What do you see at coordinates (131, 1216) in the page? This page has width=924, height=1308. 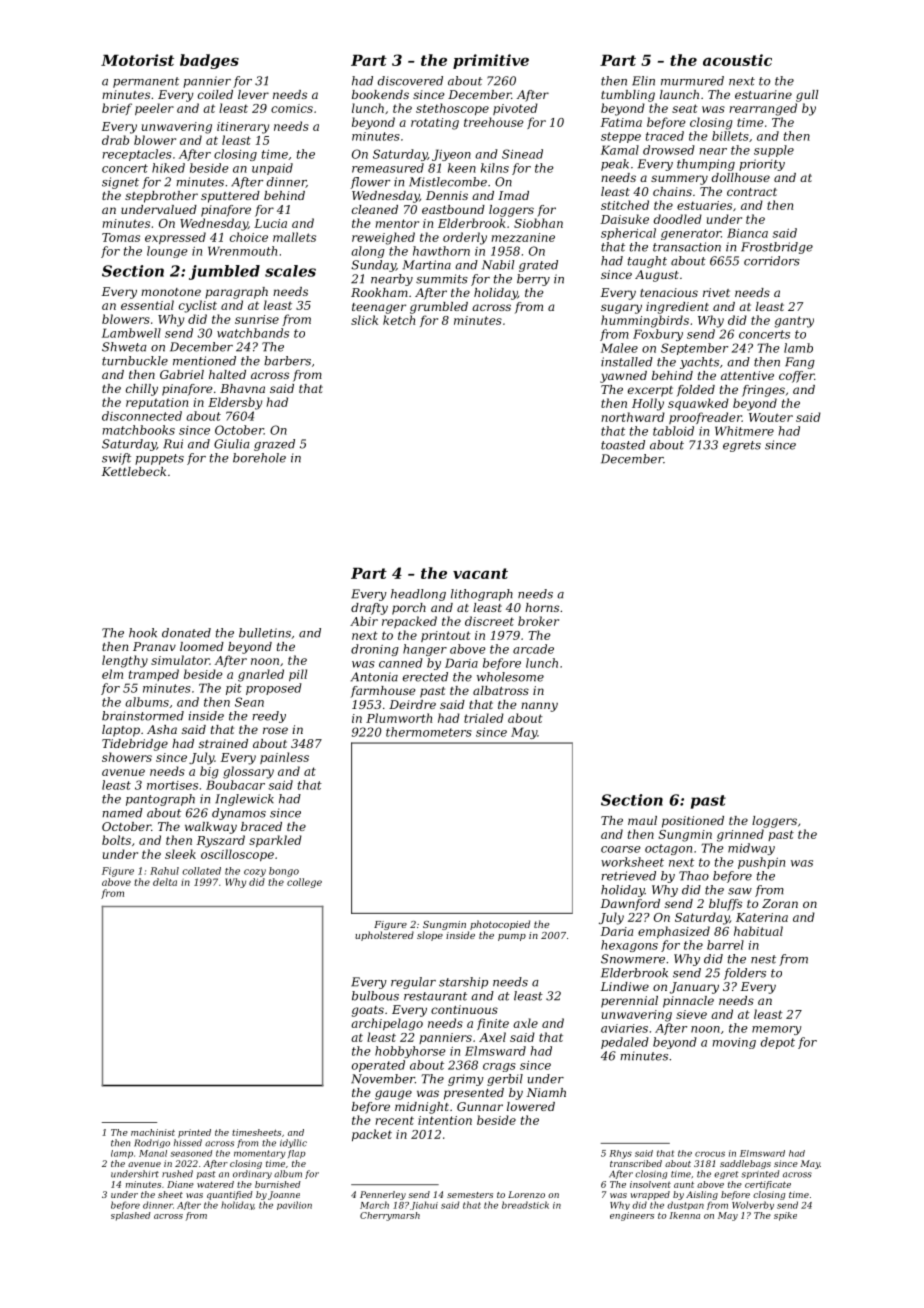 I see `splashed` at bounding box center [131, 1216].
